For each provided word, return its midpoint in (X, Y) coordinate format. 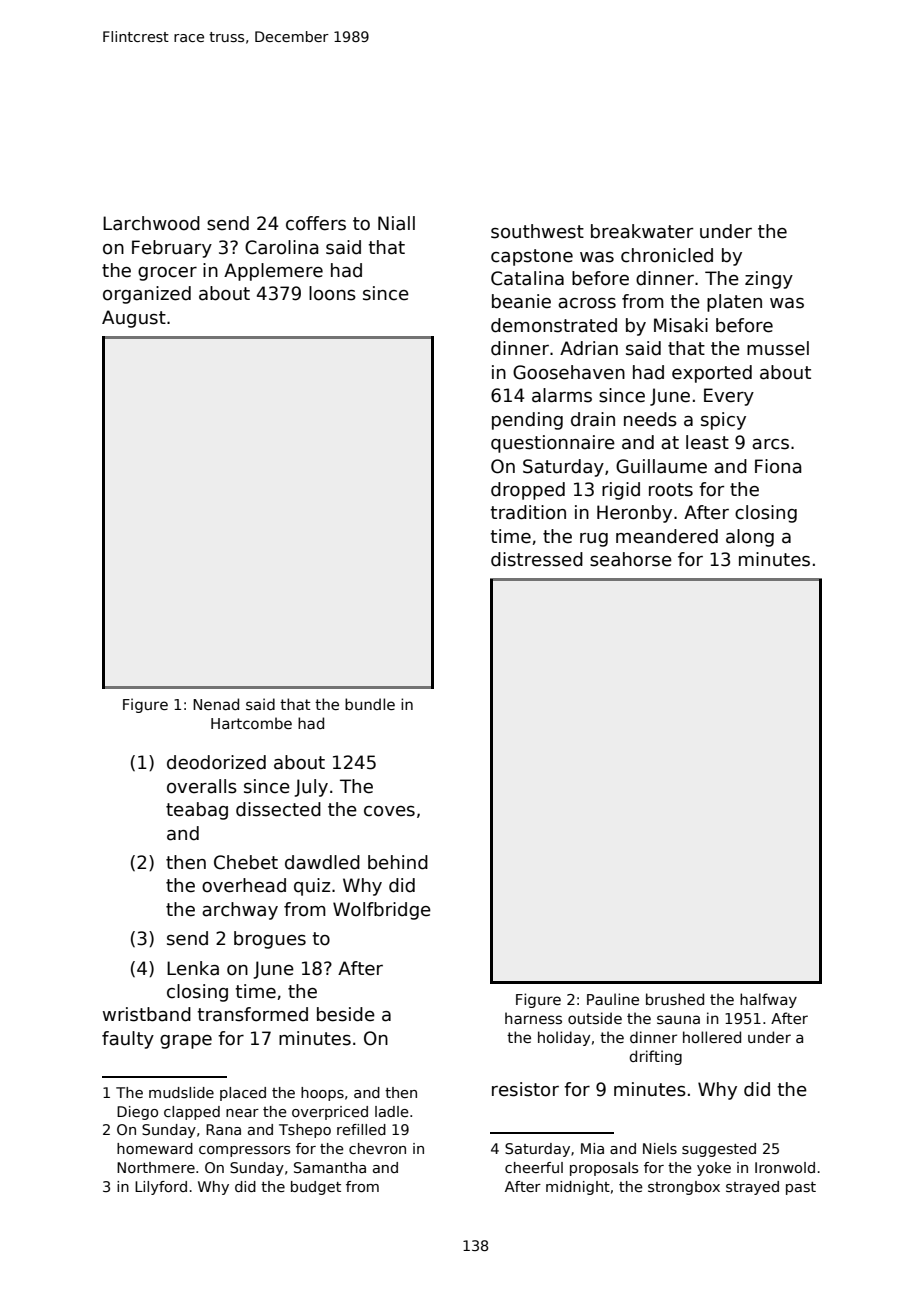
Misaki (681, 325)
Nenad (216, 704)
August (134, 319)
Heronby (634, 514)
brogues (270, 940)
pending (527, 421)
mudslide (181, 1092)
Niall (396, 223)
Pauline (613, 999)
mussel (778, 348)
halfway (768, 1000)
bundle (370, 704)
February (172, 249)
